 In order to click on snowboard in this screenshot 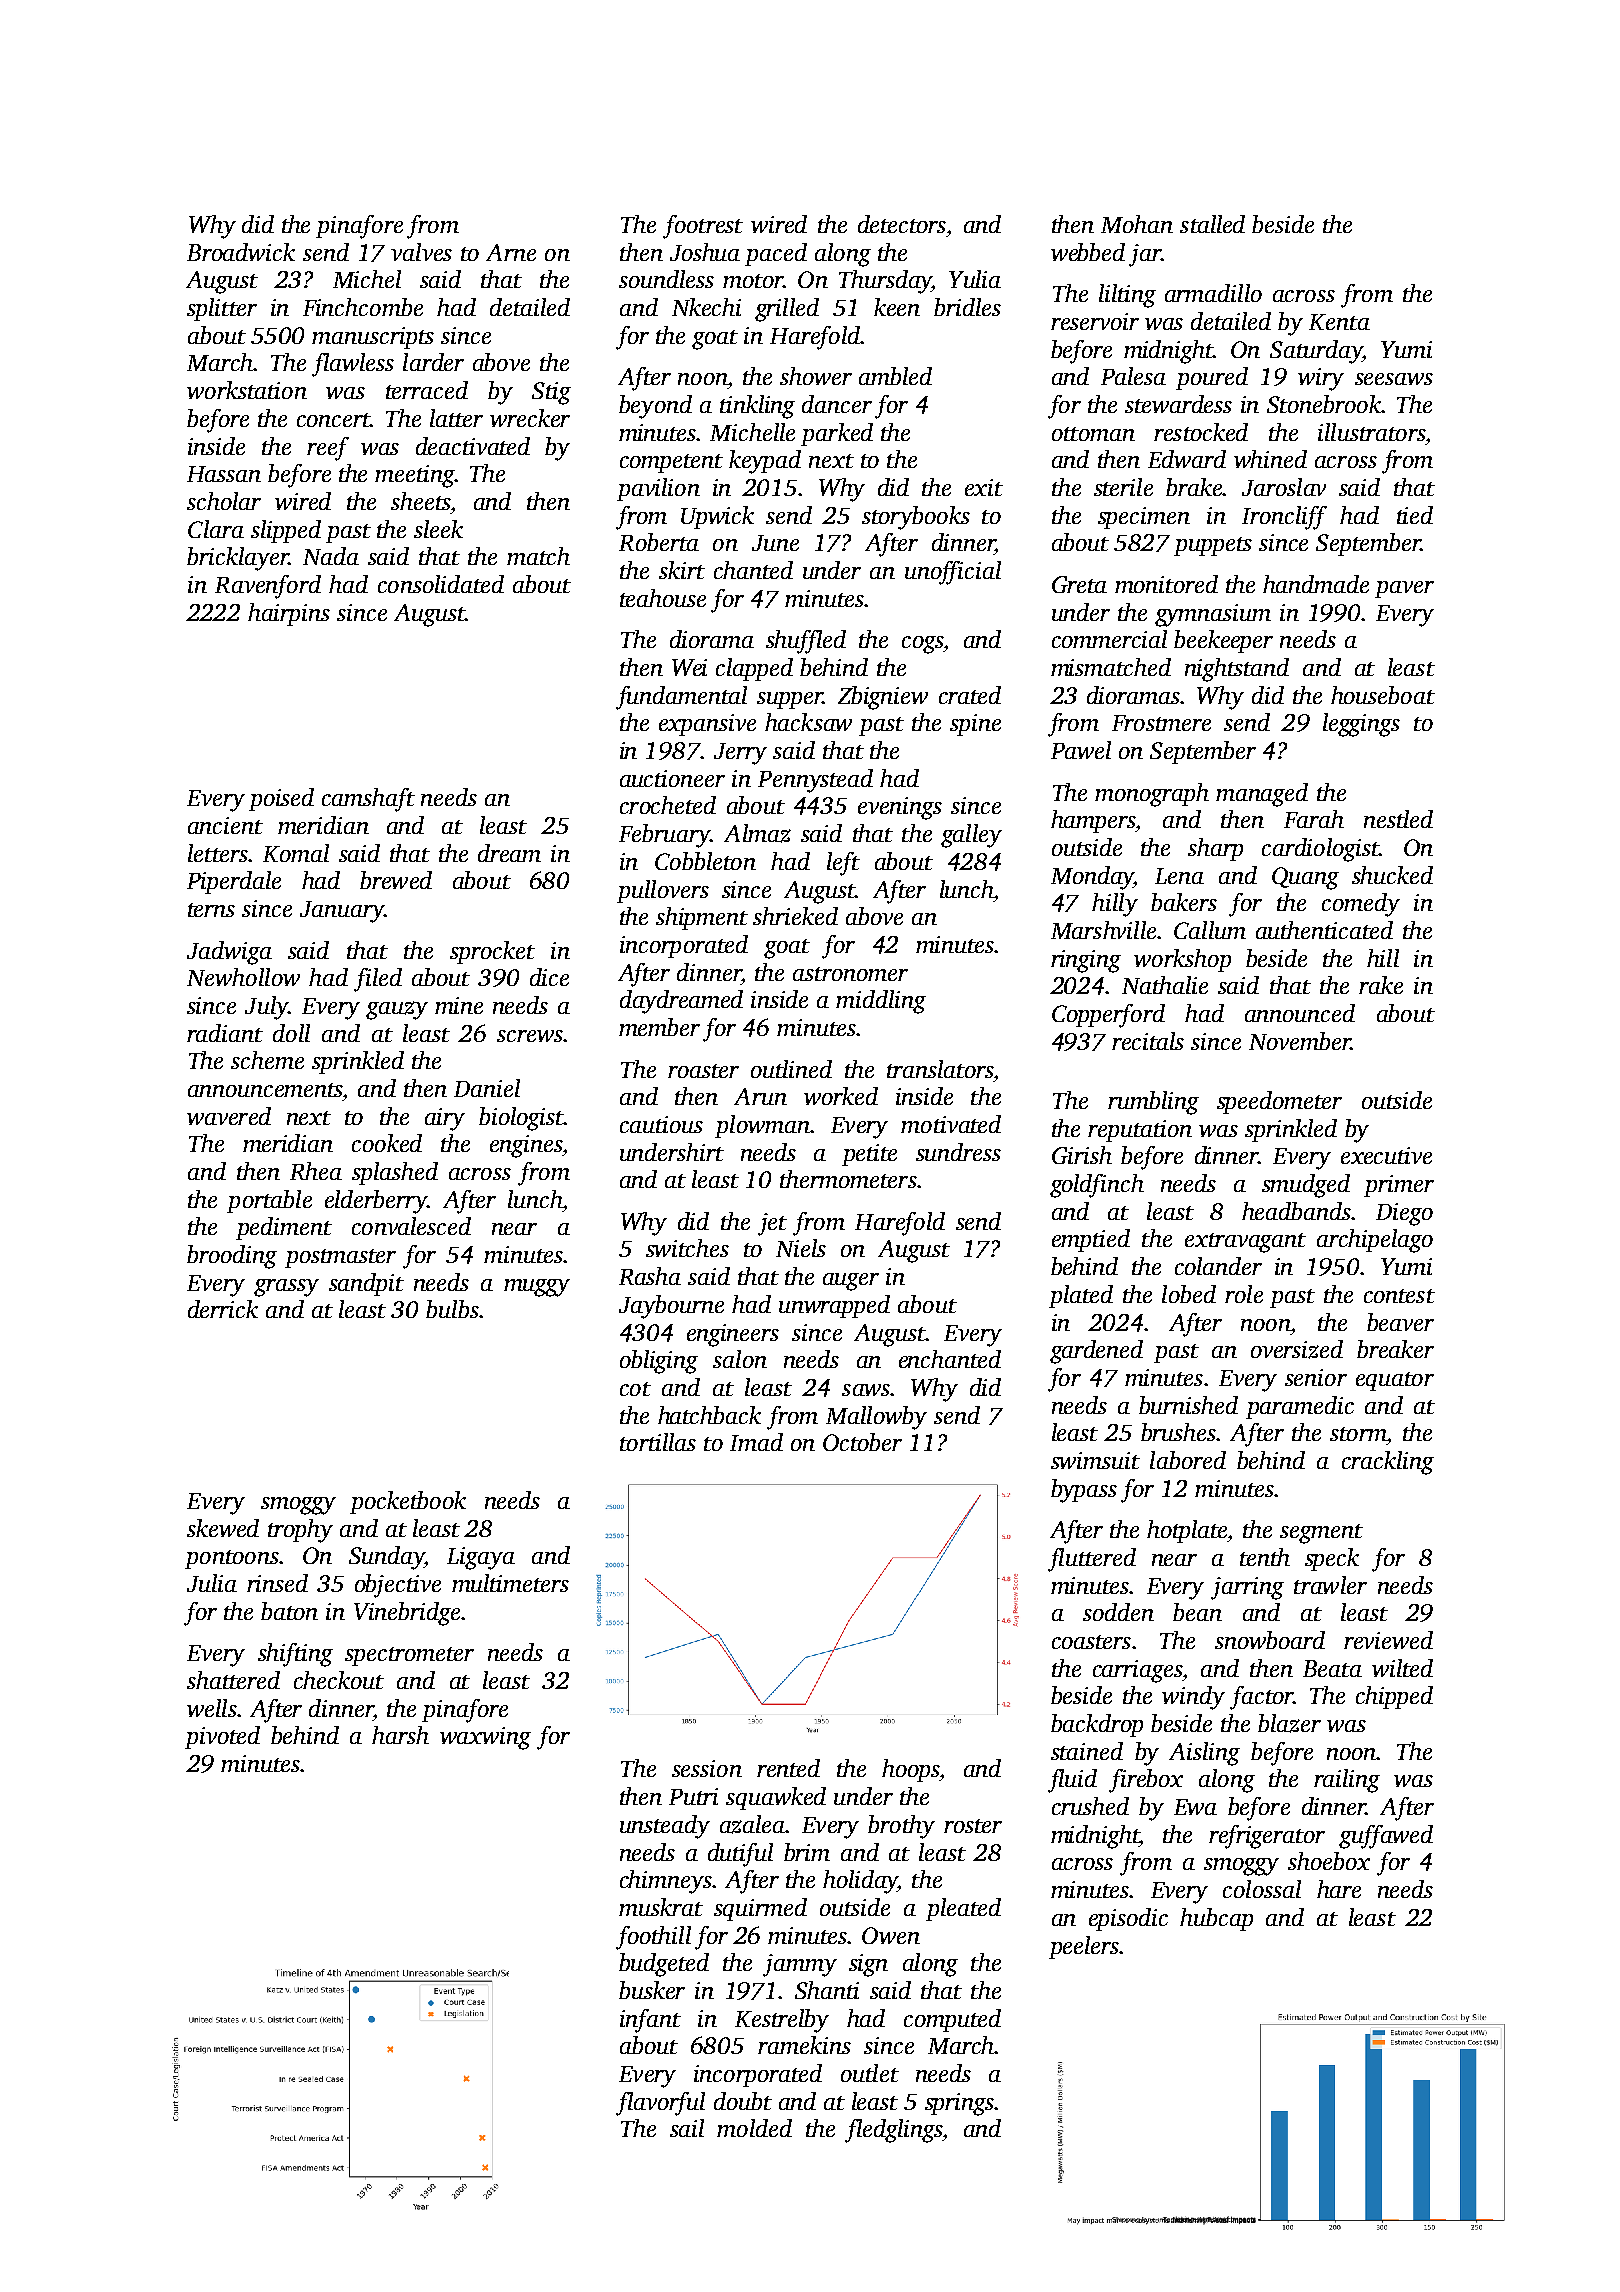, I will do `click(1270, 1640)`.
